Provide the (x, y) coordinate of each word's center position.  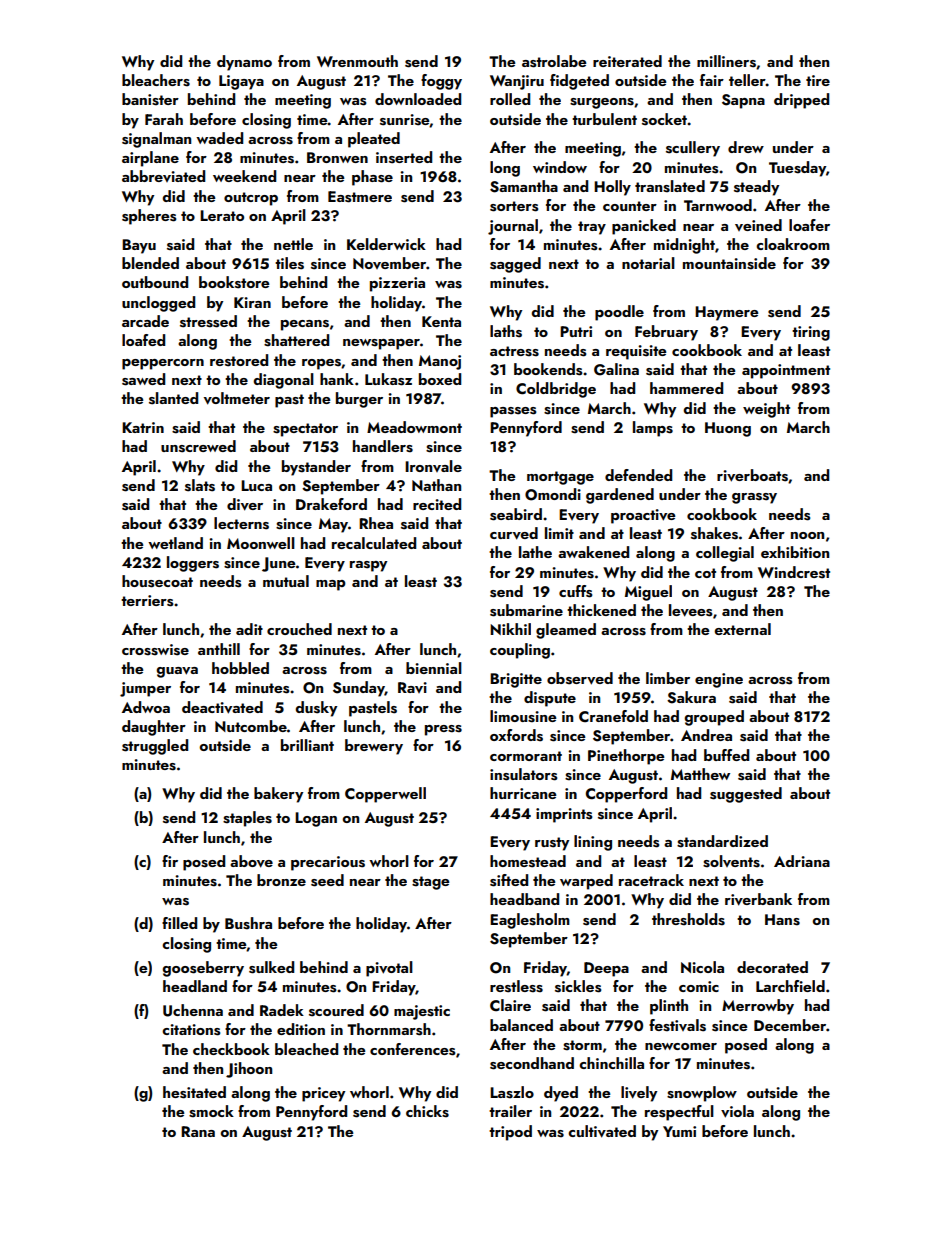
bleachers (156, 80)
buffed (726, 755)
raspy (368, 566)
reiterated (627, 61)
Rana (198, 1131)
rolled (510, 99)
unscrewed (198, 446)
